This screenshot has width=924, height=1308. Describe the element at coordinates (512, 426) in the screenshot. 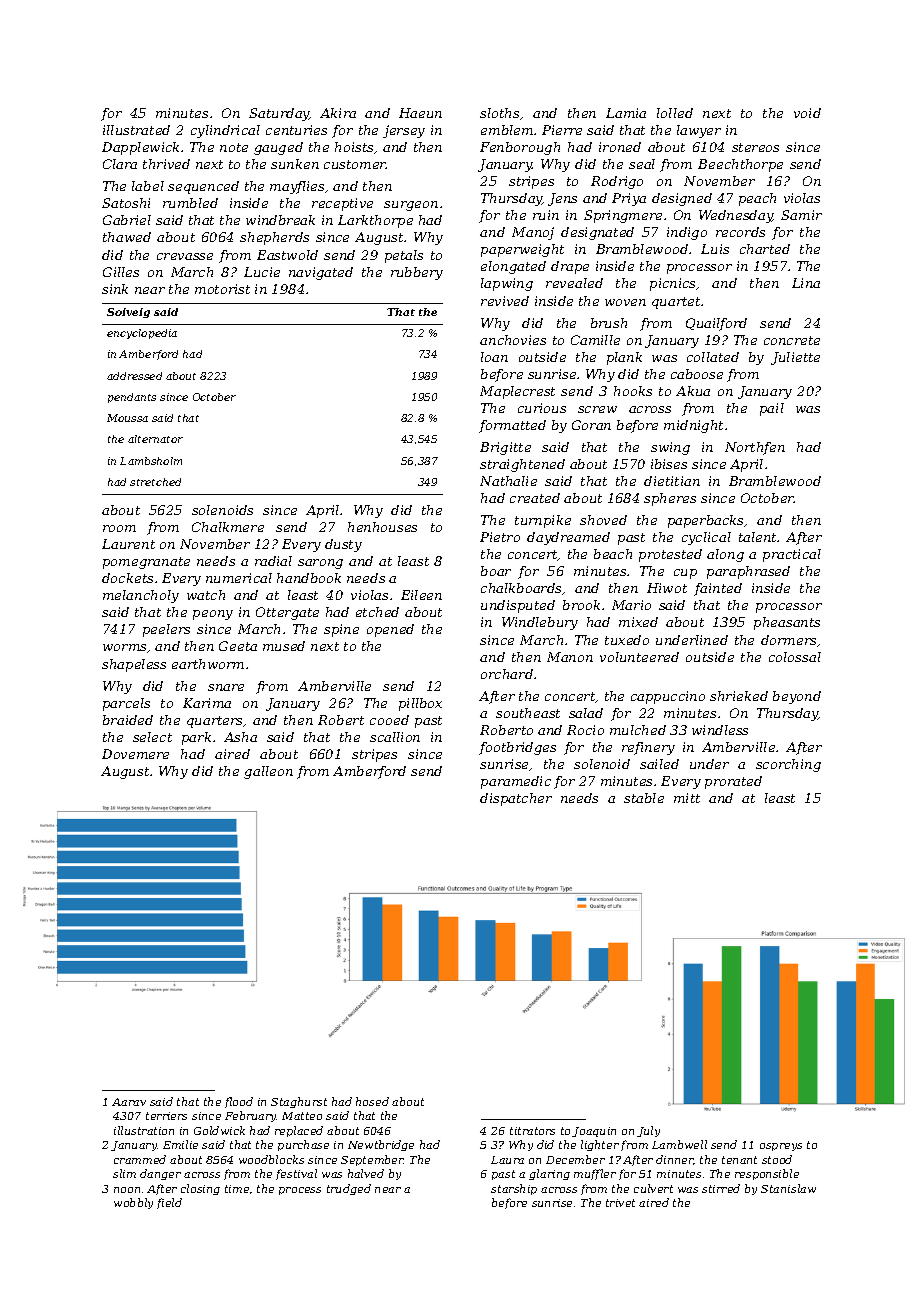

I see `formatted` at that location.
